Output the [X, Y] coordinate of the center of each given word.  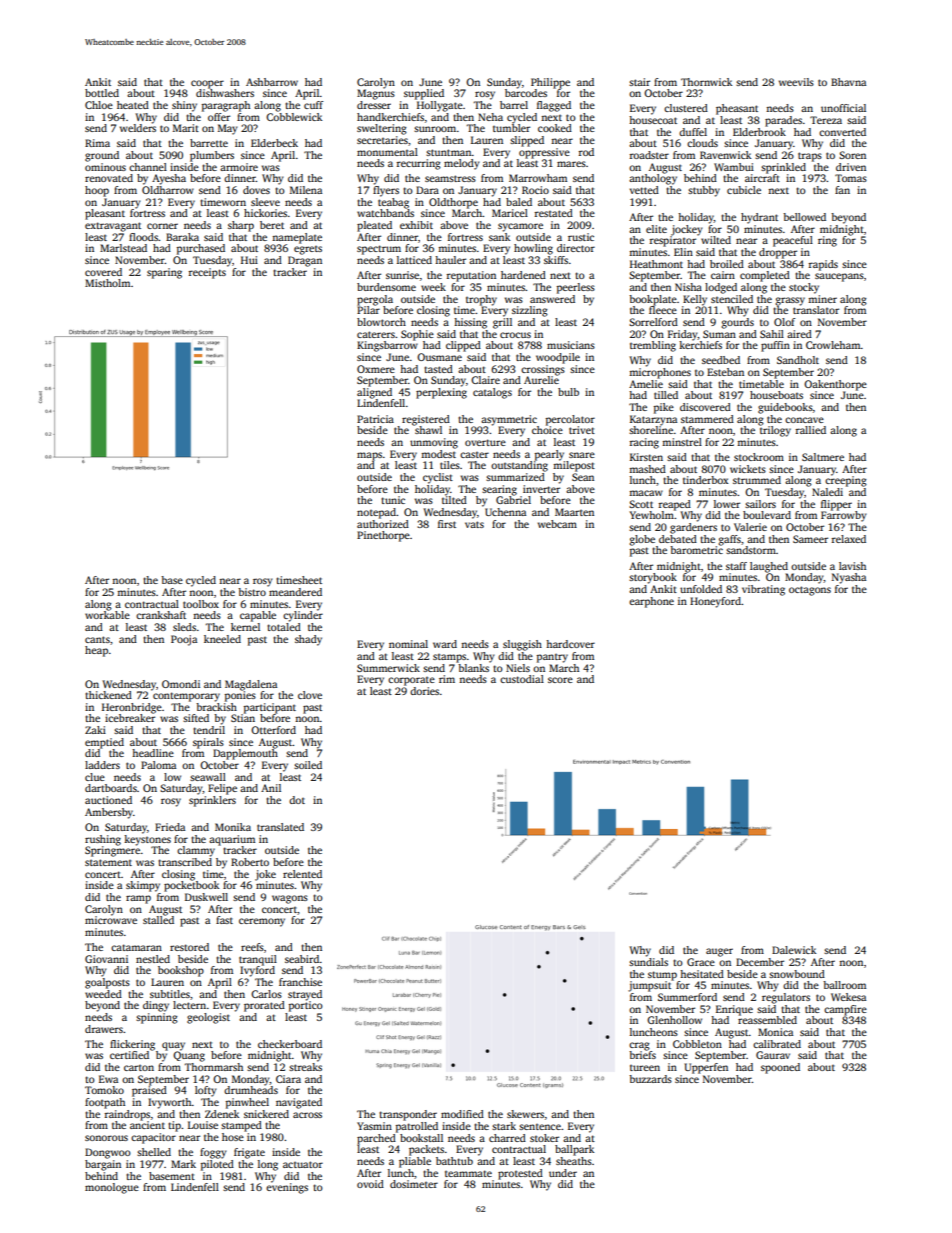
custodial [522, 679]
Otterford [273, 730]
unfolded [701, 589]
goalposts [107, 983]
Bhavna [848, 82]
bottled [102, 93]
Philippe [550, 83]
